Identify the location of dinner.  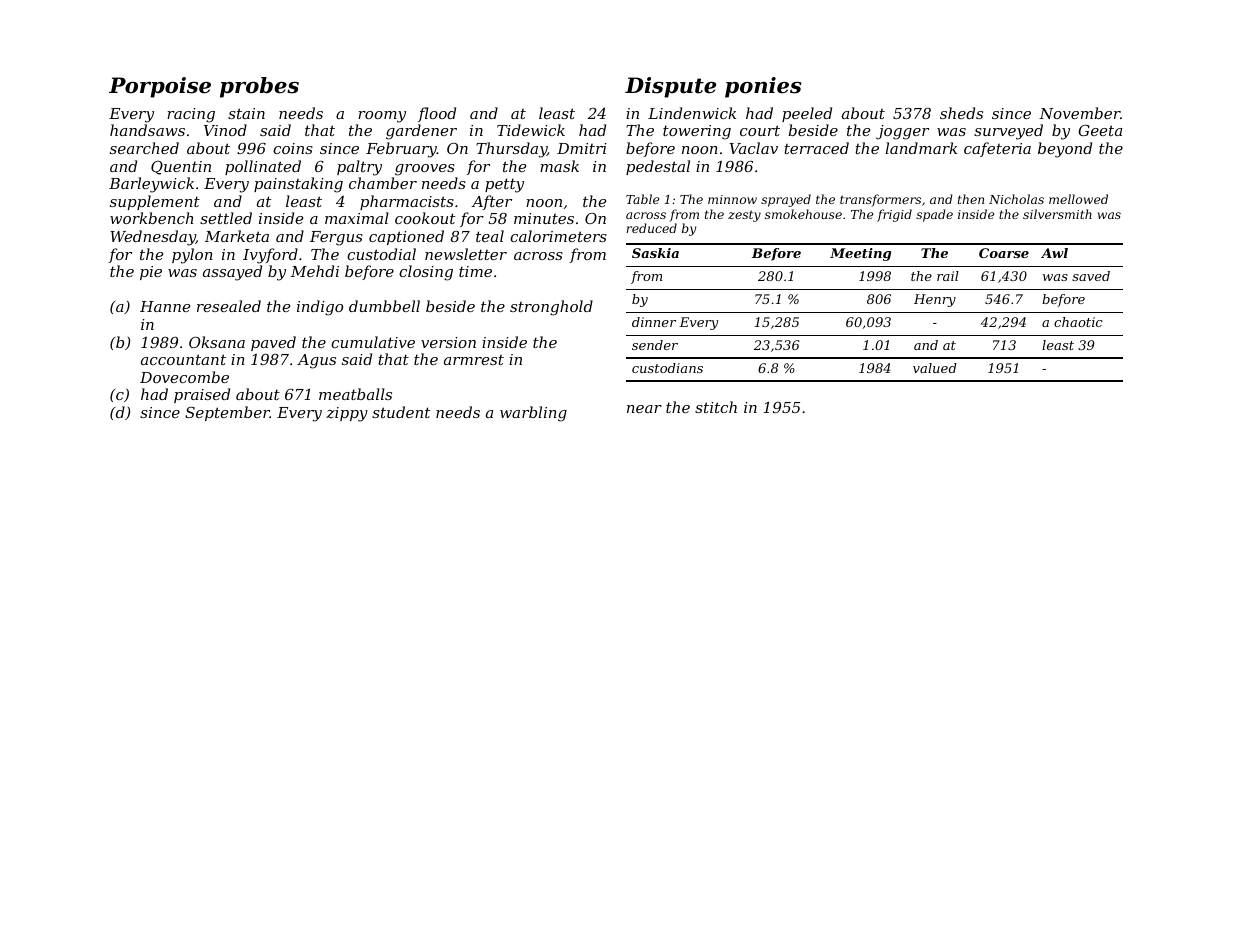
(654, 322).
